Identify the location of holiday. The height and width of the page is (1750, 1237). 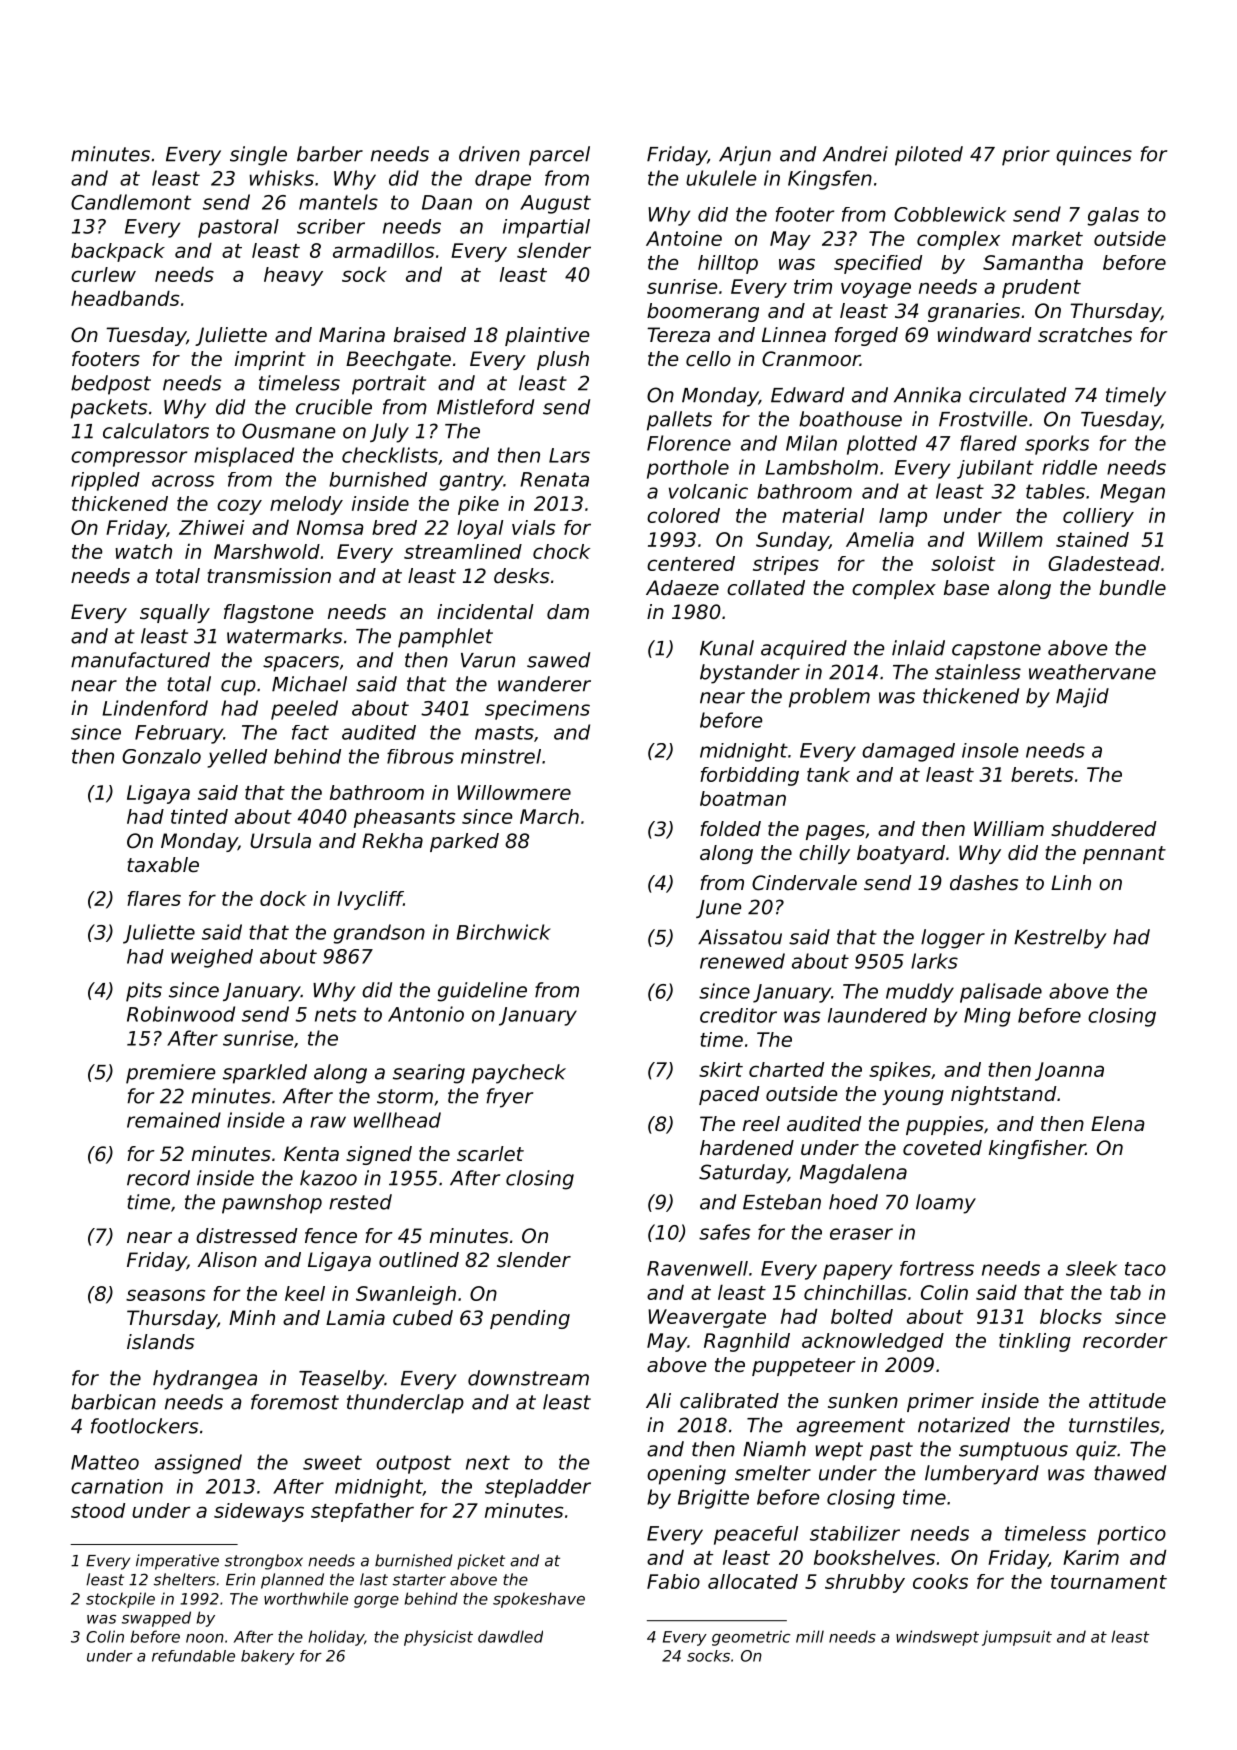
(336, 1638).
